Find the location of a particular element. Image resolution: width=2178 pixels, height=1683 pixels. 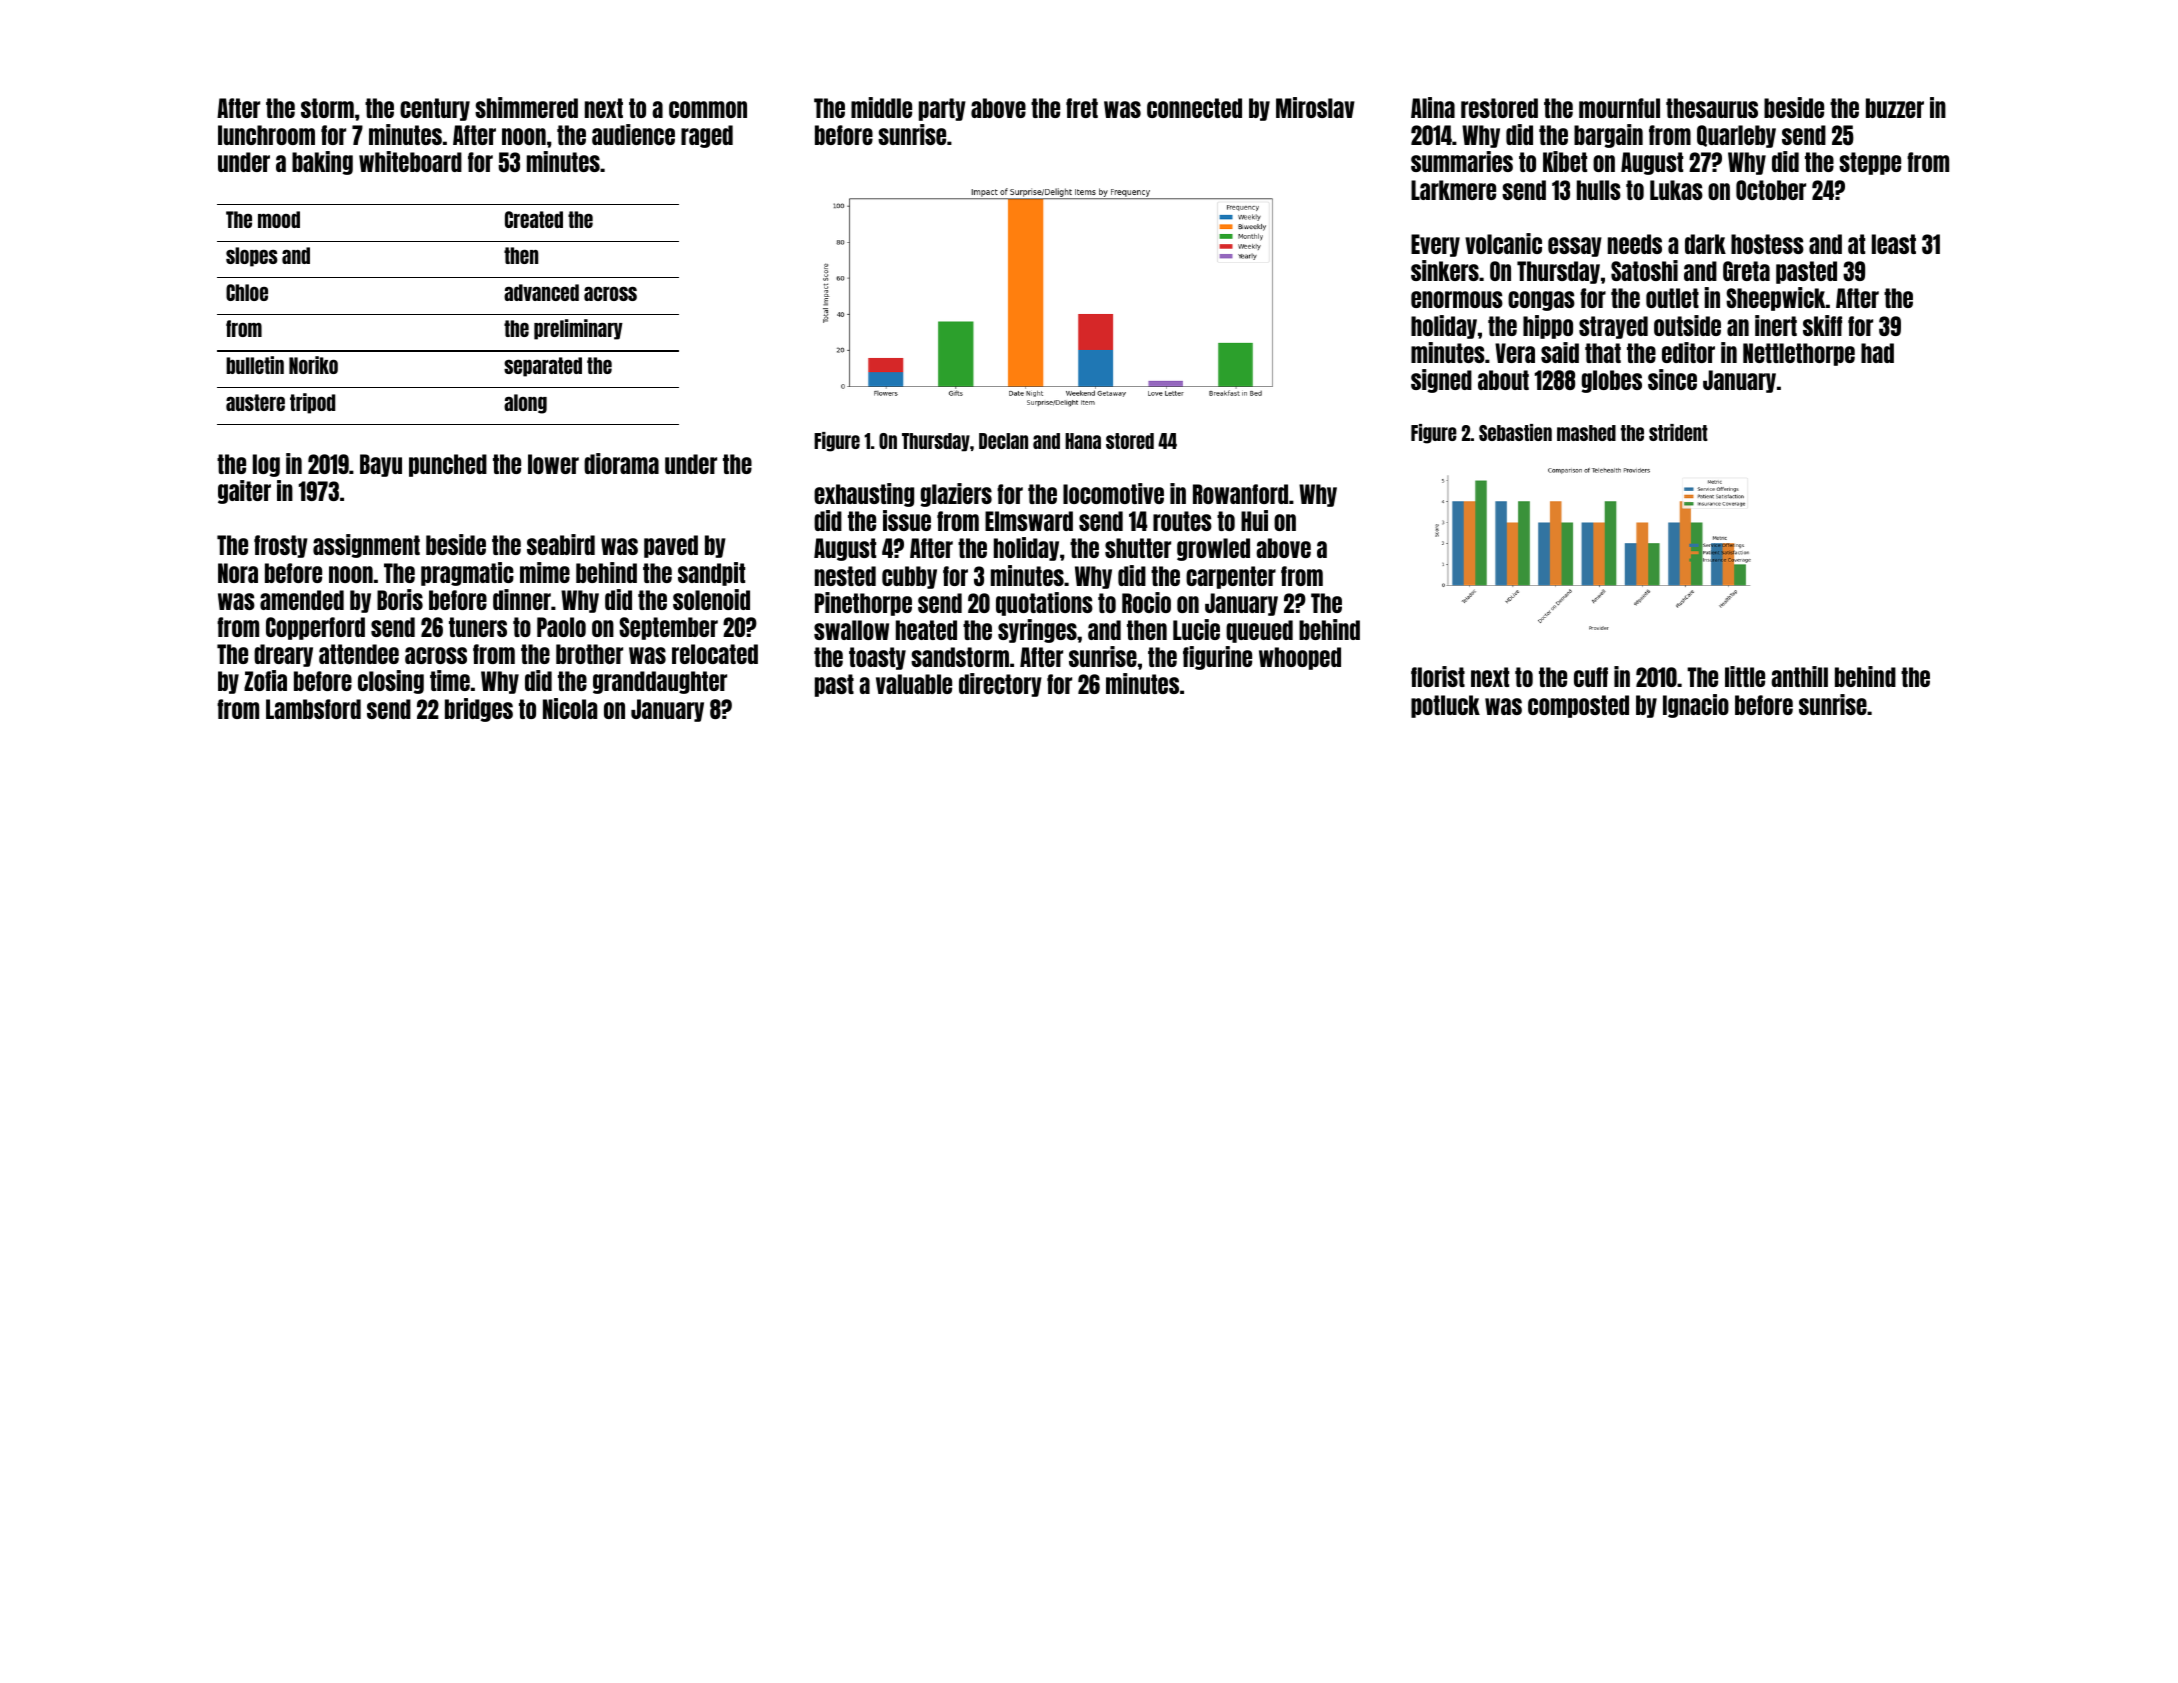

preliminary is located at coordinates (578, 329).
